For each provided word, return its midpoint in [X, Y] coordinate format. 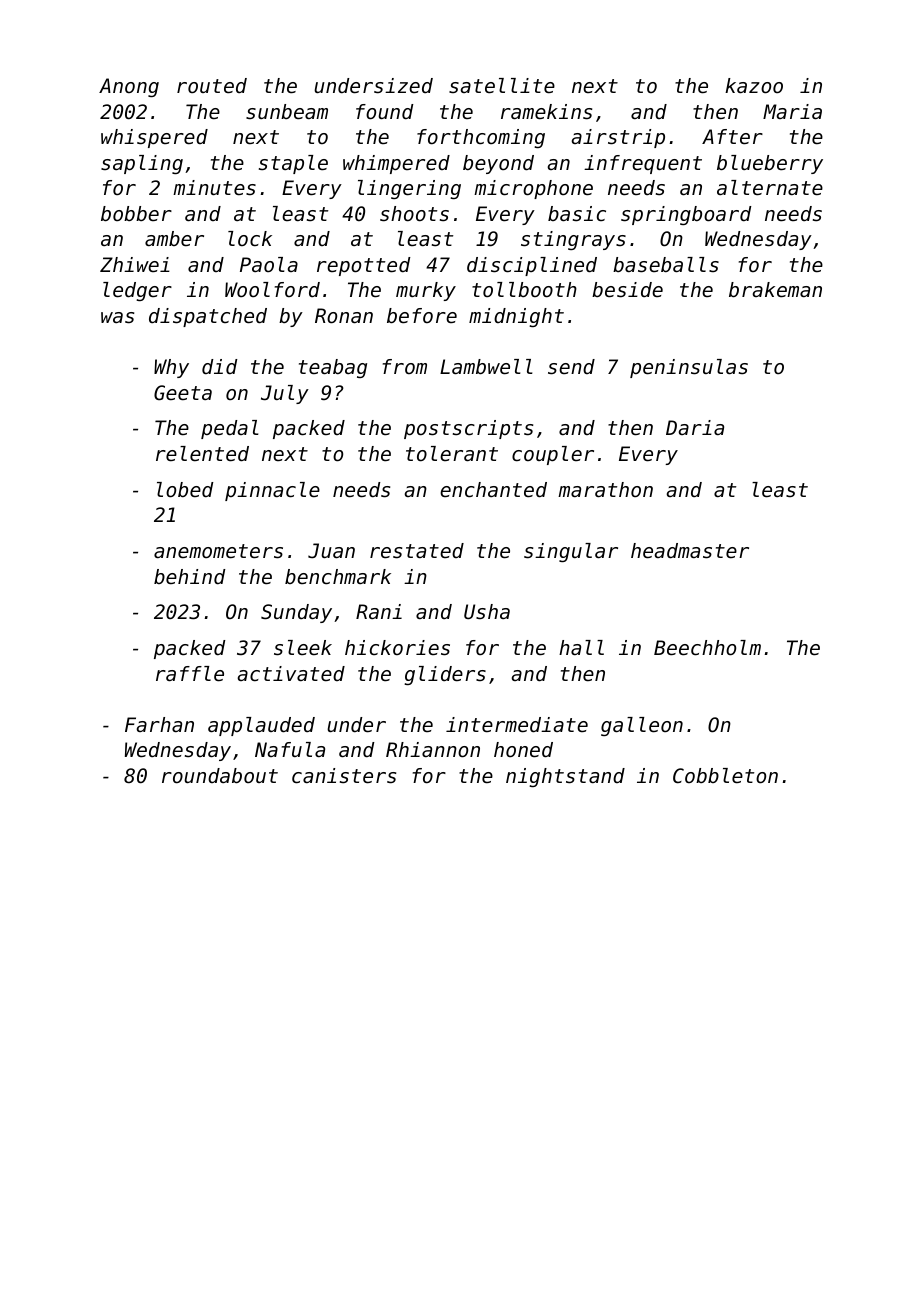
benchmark [338, 577]
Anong [129, 87]
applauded [261, 726]
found [384, 112]
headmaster [690, 551]
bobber [136, 213]
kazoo [754, 86]
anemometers [218, 551]
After [732, 137]
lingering [409, 189]
